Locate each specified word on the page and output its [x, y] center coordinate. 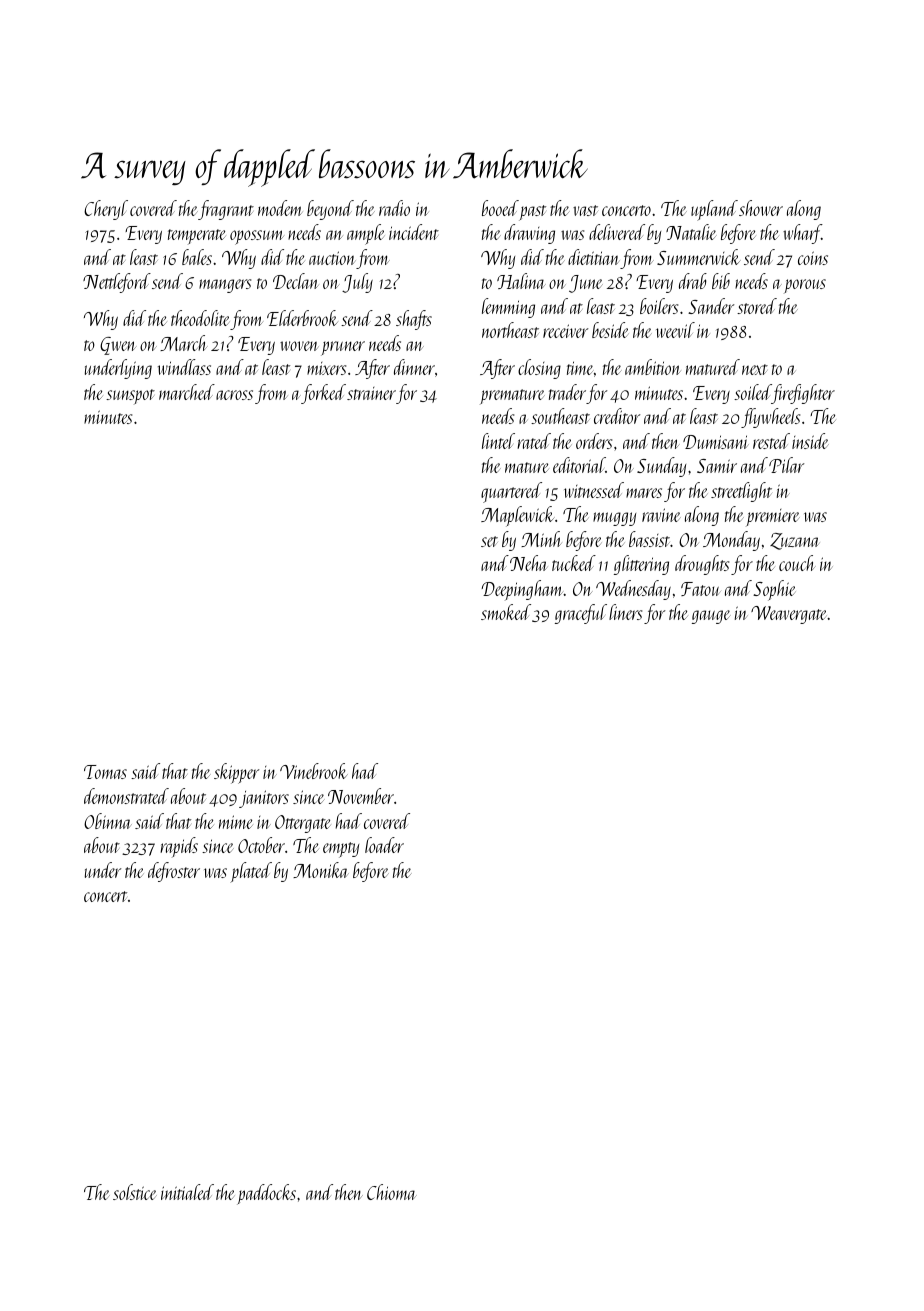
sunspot [130, 396]
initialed [187, 1192]
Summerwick [699, 257]
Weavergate [789, 615]
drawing [529, 234]
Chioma [392, 1192]
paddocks [266, 1194]
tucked [574, 563]
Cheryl [106, 210]
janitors [264, 799]
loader [384, 845]
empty [341, 850]
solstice [135, 1192]
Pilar [786, 465]
